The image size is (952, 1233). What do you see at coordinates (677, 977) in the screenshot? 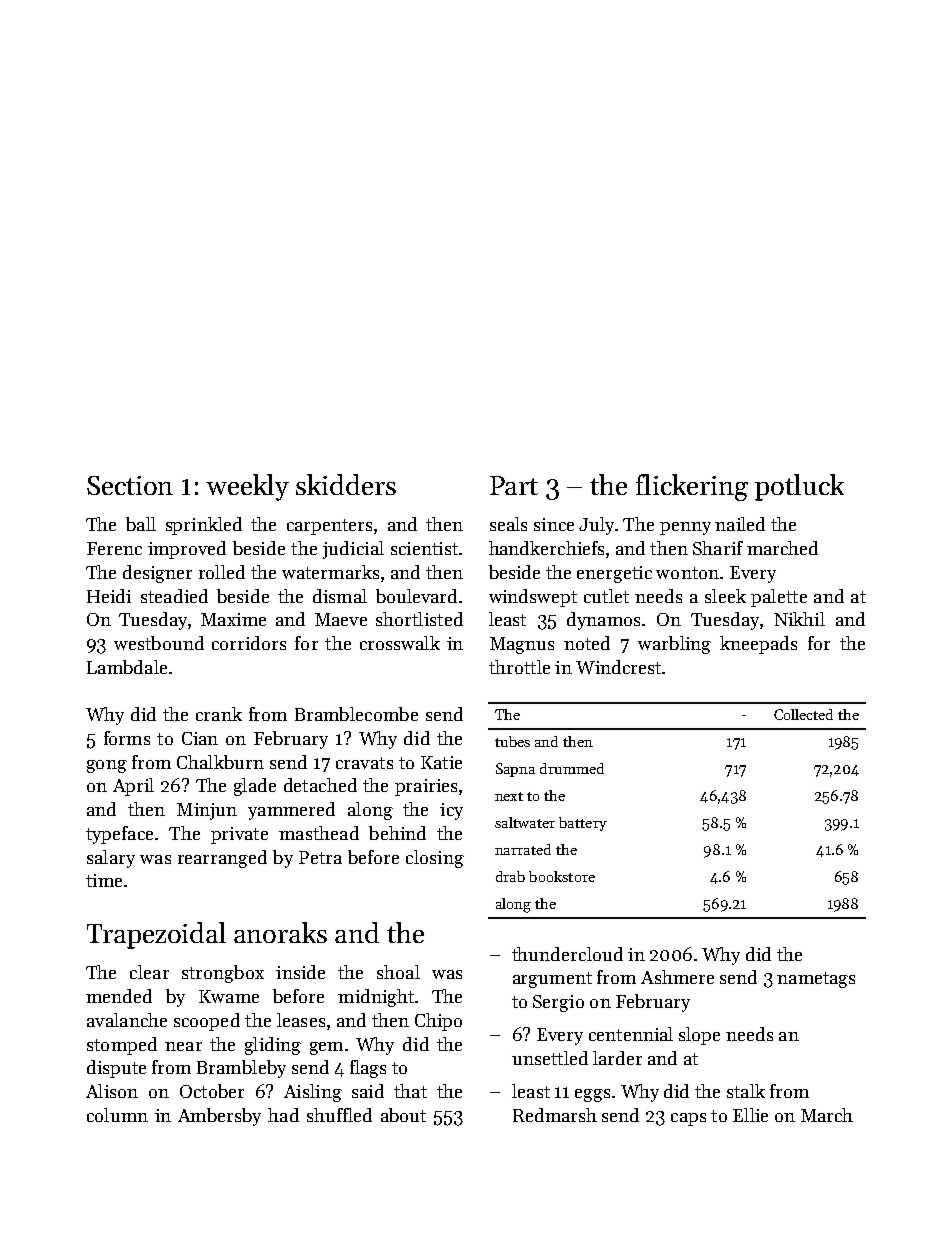
I see `Ashmere` at bounding box center [677, 977].
